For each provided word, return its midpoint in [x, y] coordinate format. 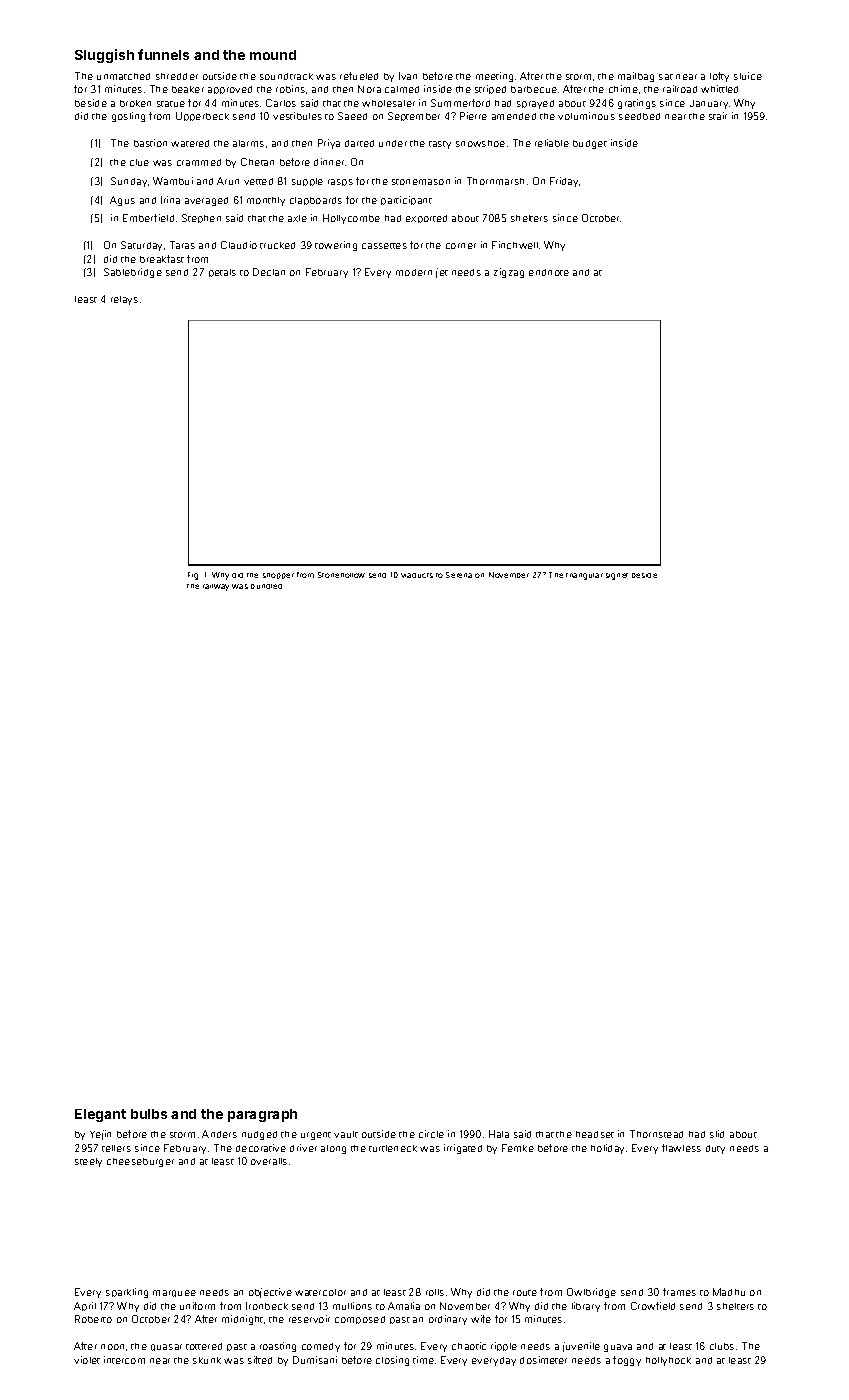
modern [414, 272]
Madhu [729, 1292]
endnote [549, 272]
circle [431, 1134]
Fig [193, 576]
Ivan [408, 76]
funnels [163, 54]
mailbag [636, 77]
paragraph [262, 1115]
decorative [261, 1148]
